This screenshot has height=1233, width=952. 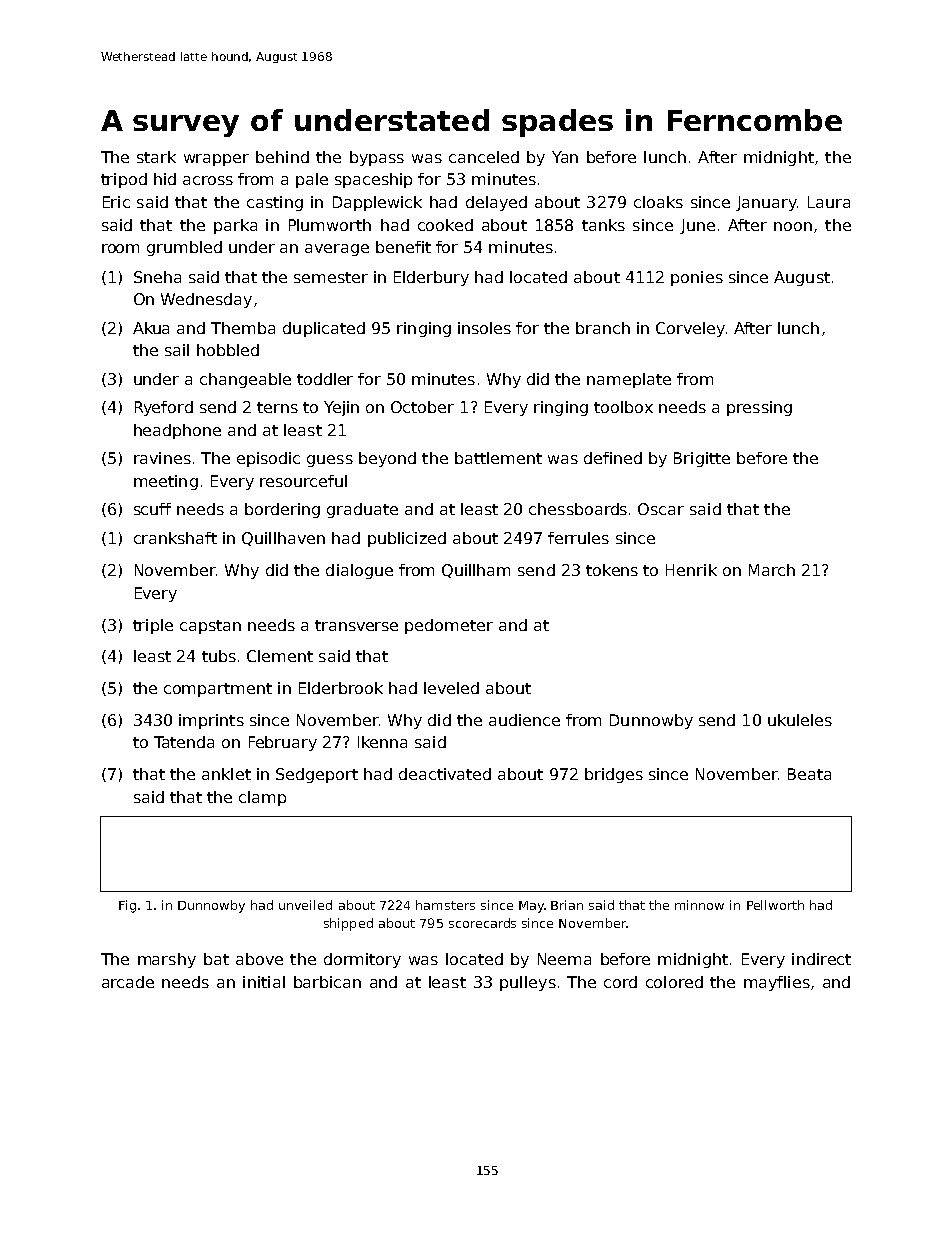 I want to click on room, so click(x=120, y=248).
